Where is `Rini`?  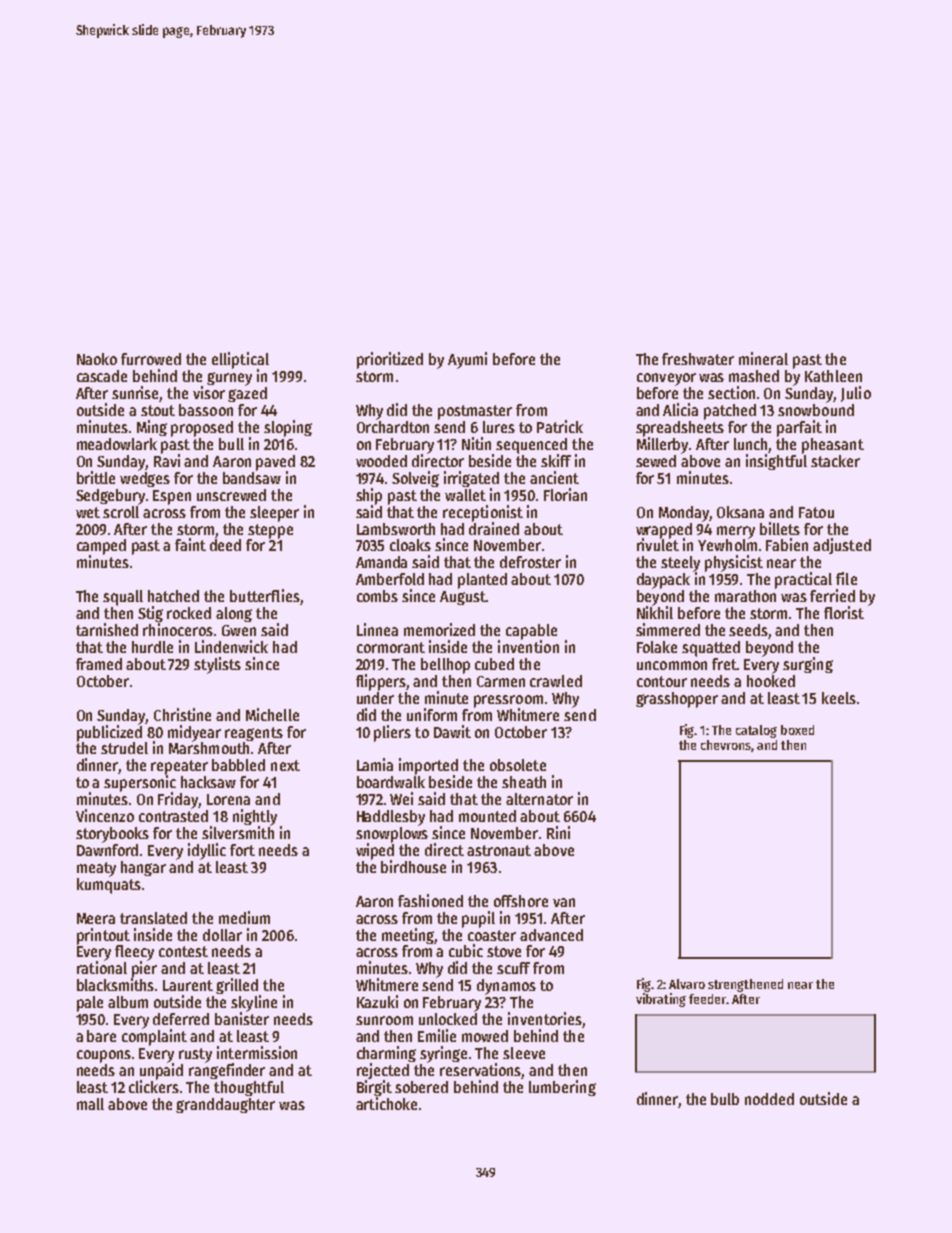 Rini is located at coordinates (558, 832).
